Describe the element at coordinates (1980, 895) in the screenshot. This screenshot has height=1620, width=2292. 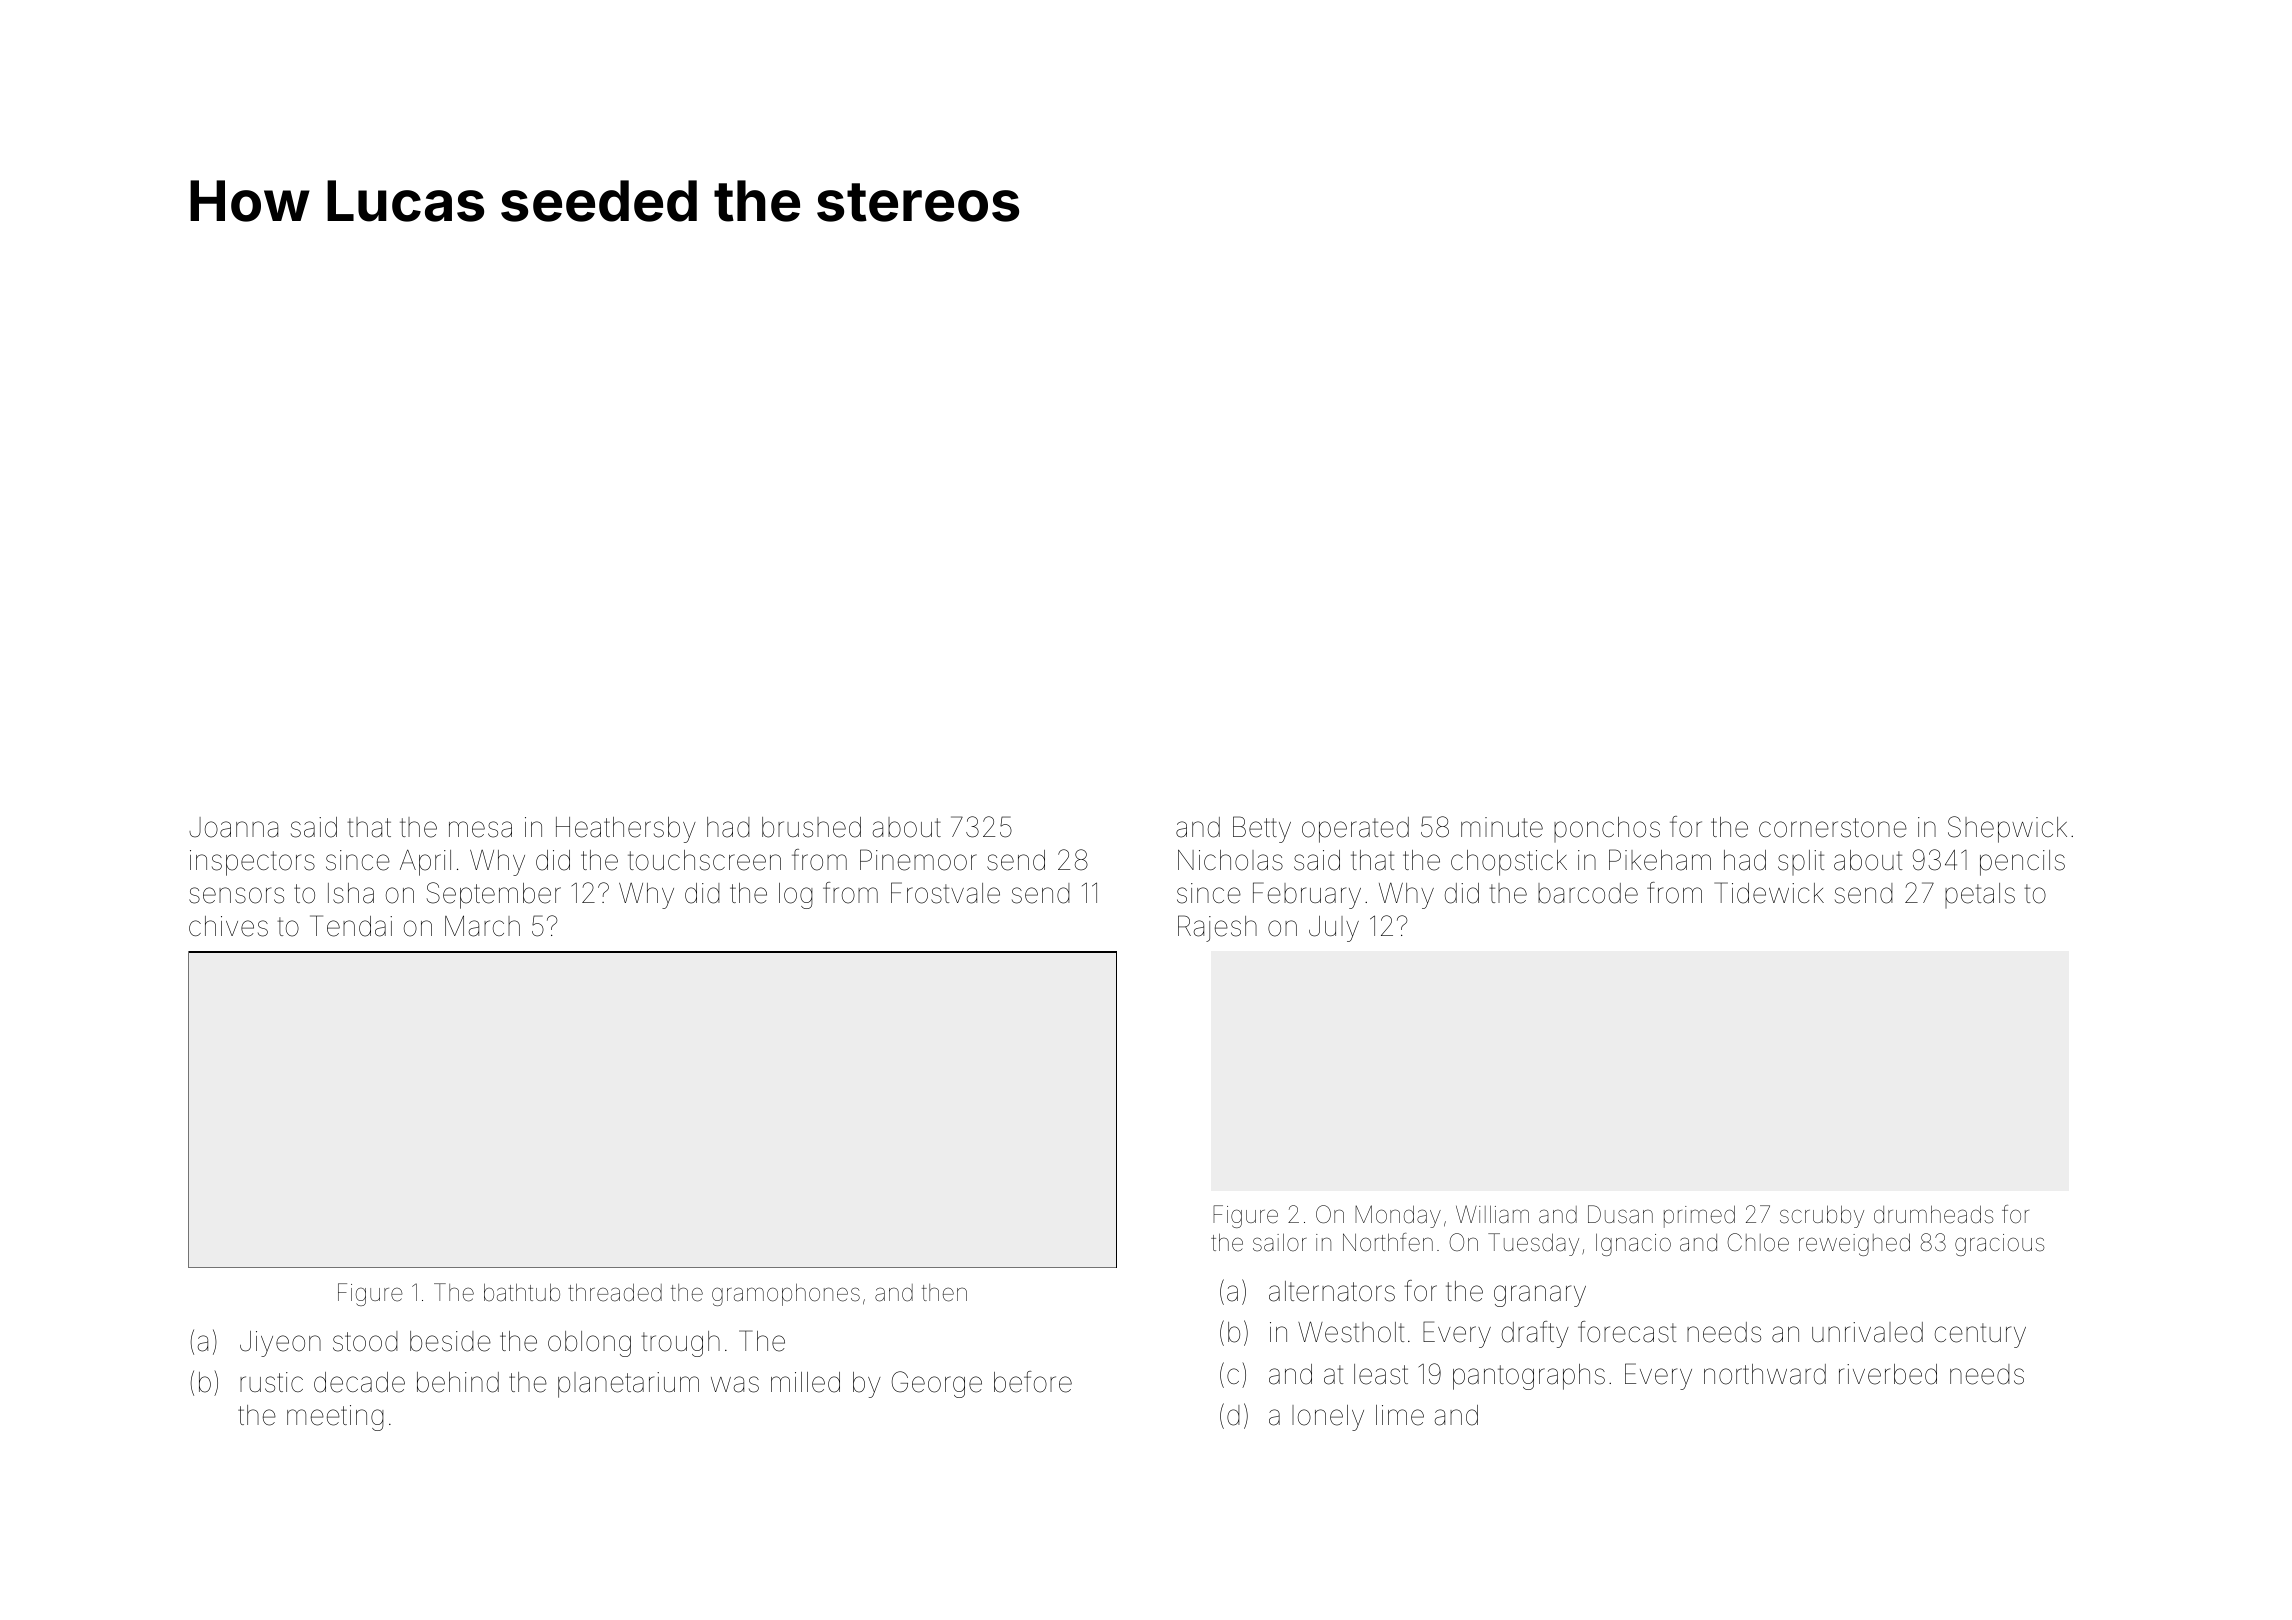
I see `petals` at that location.
